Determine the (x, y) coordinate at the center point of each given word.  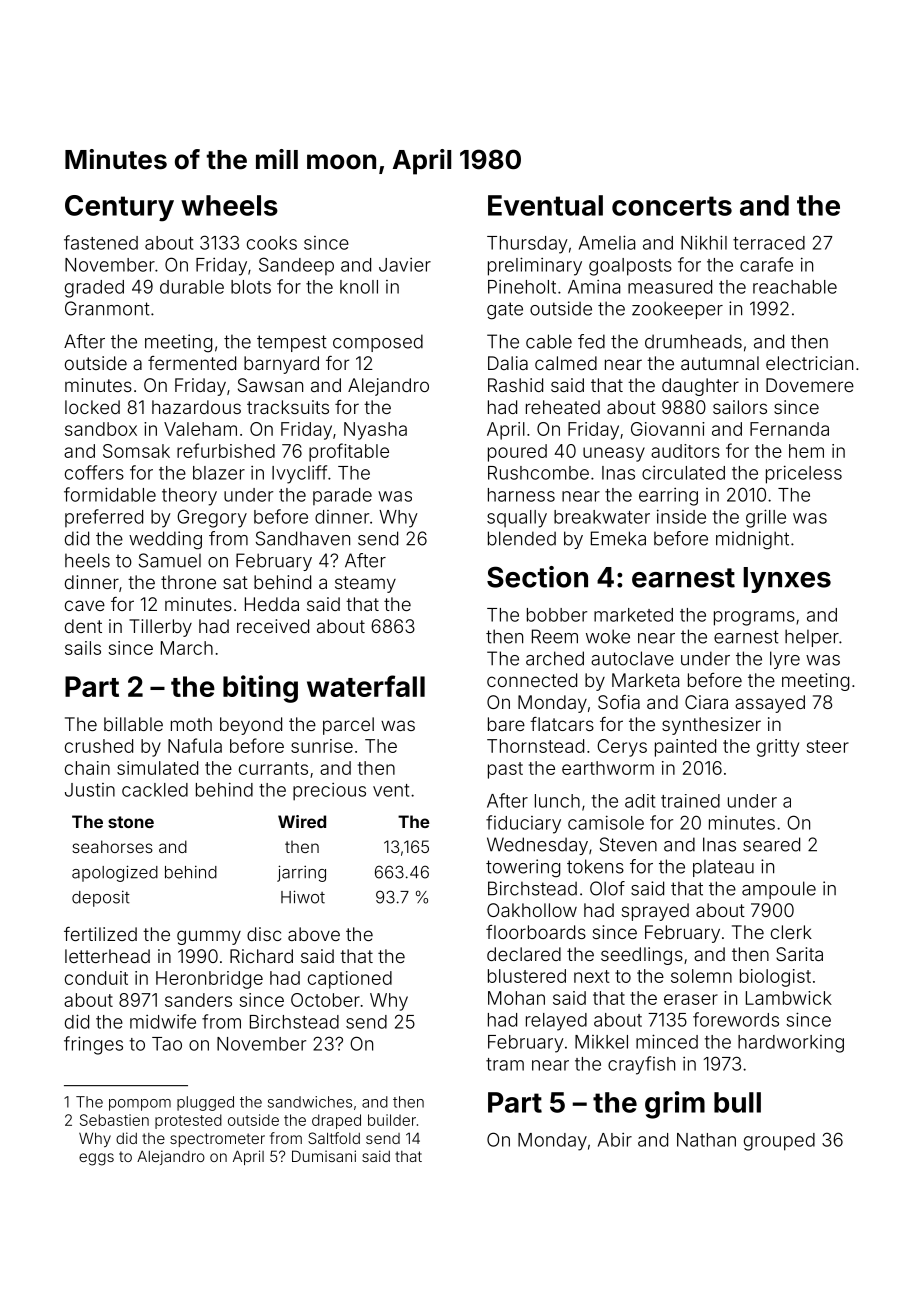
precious (329, 792)
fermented (192, 363)
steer (827, 746)
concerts (672, 206)
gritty (778, 748)
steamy (365, 584)
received (273, 626)
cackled (155, 790)
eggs (96, 1159)
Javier (405, 265)
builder (392, 1120)
